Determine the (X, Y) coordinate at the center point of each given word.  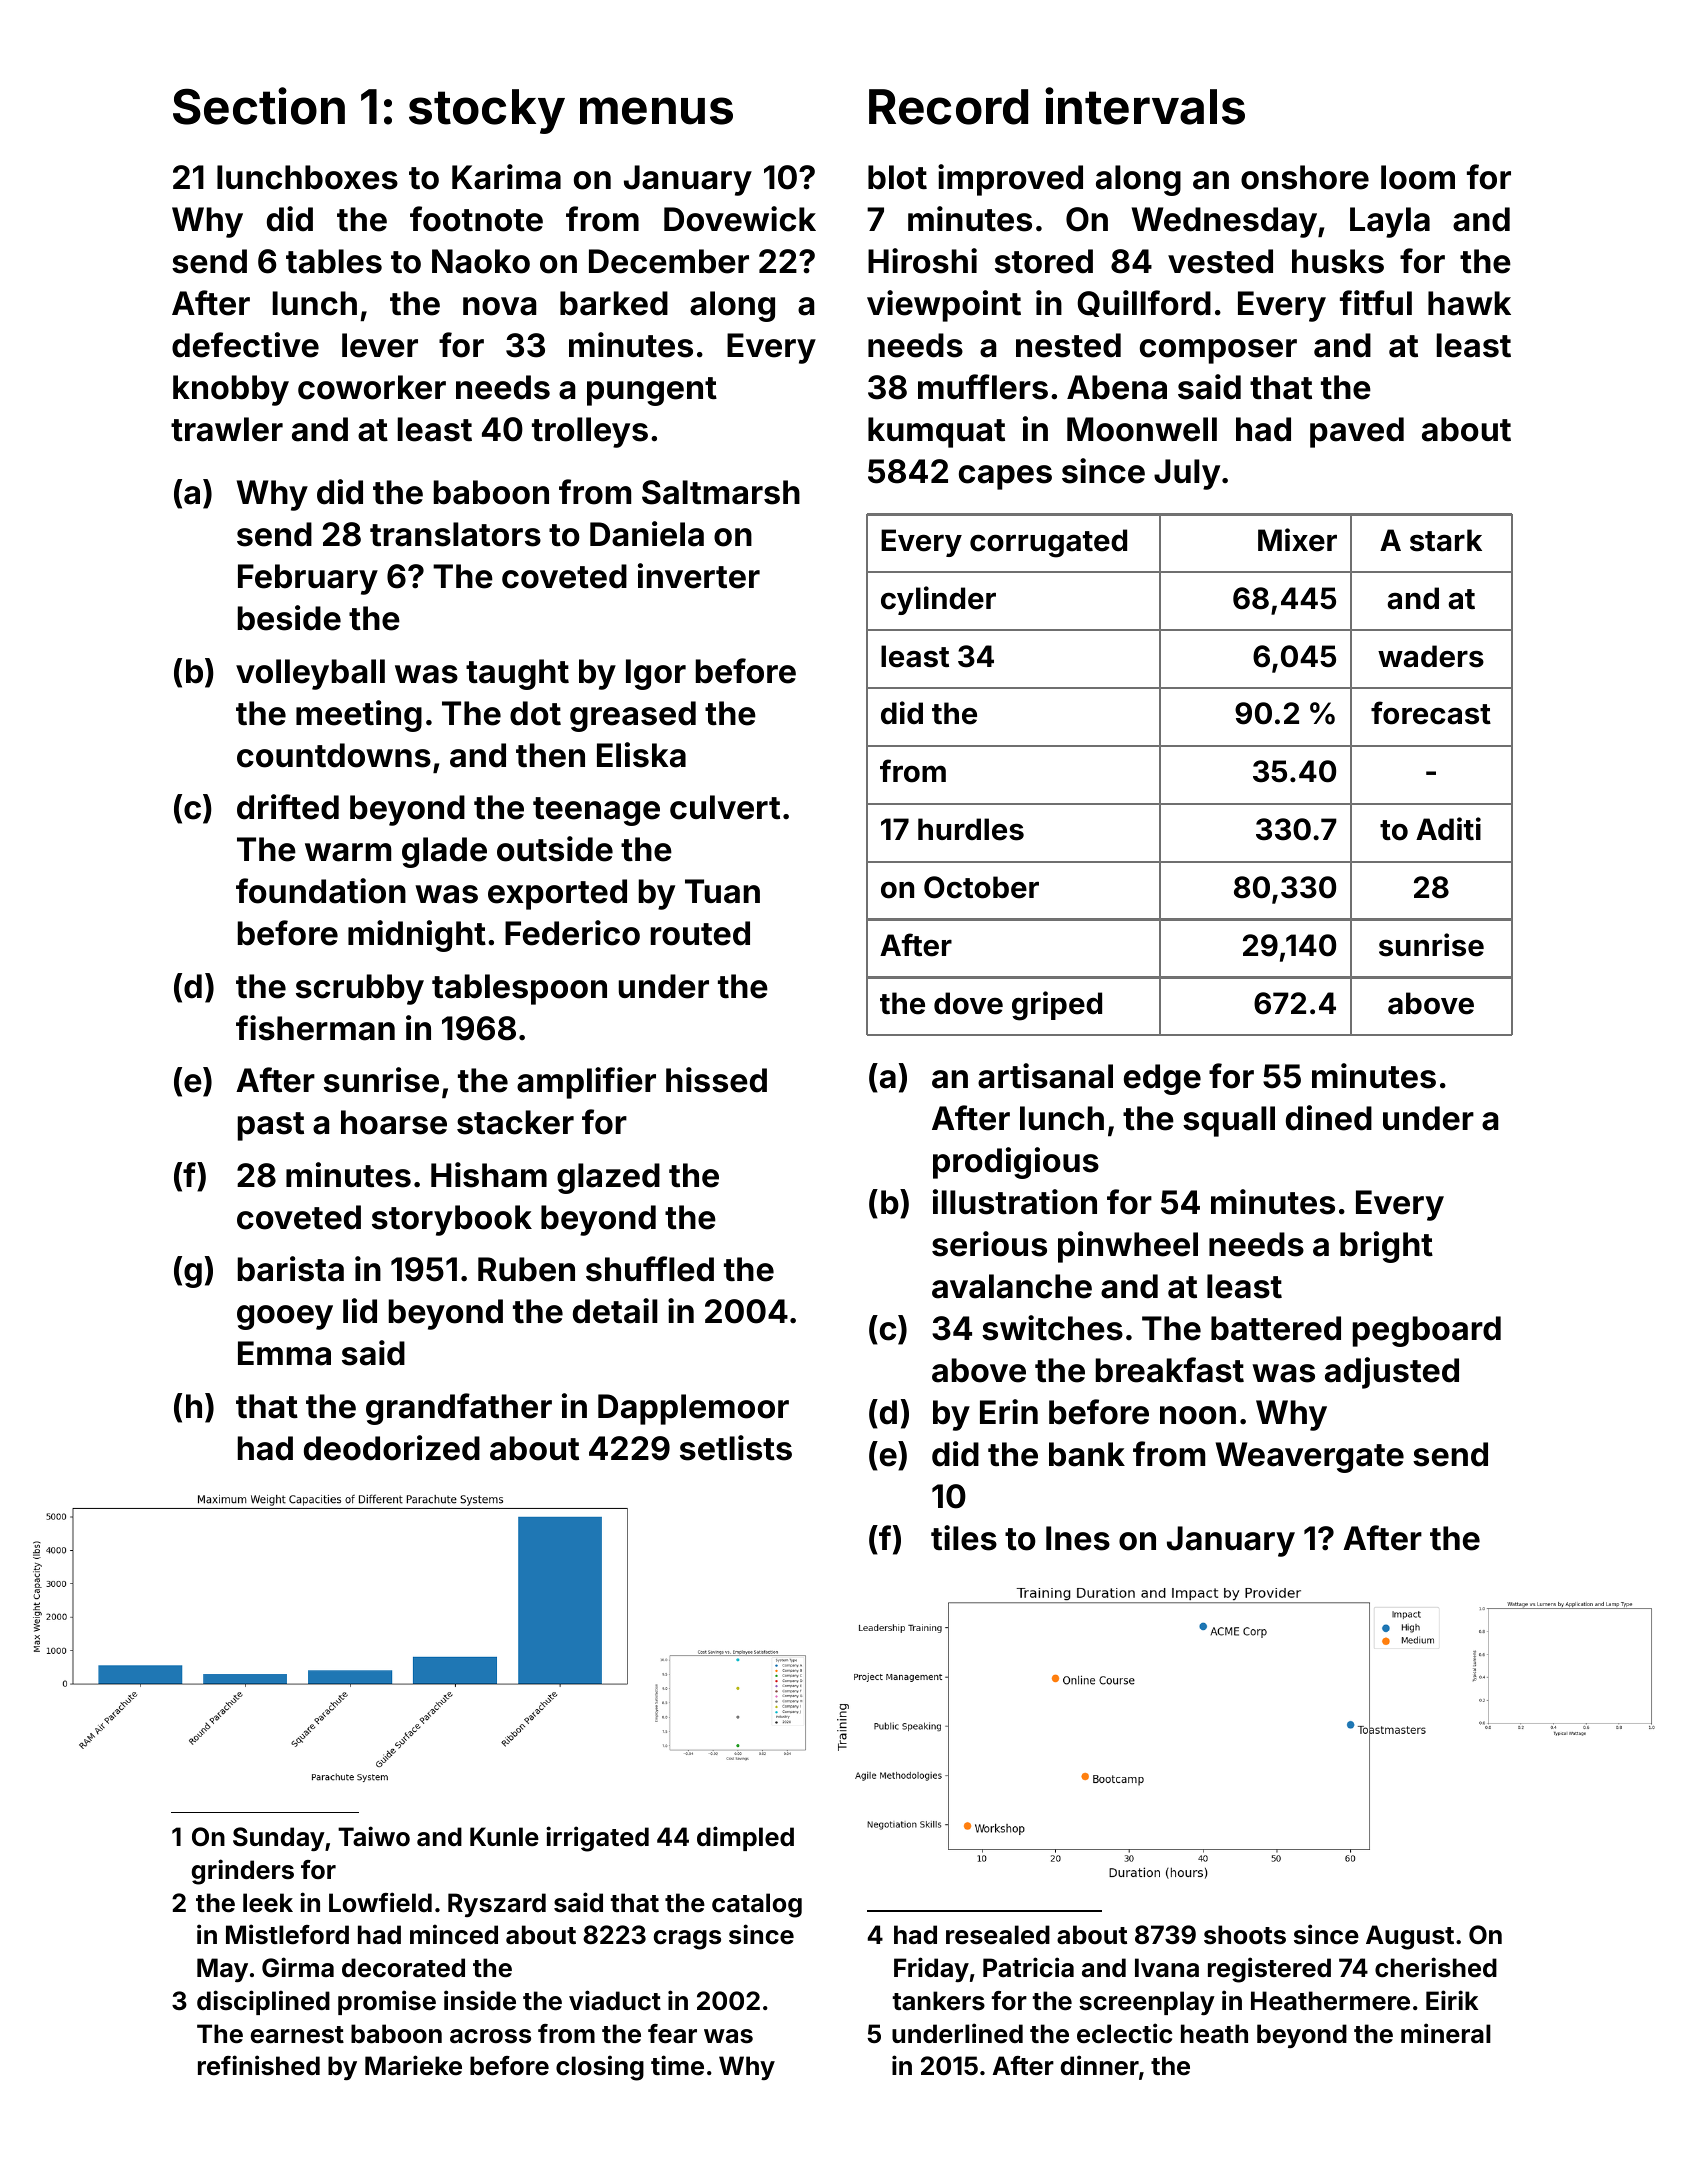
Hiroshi (922, 261)
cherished (1436, 1967)
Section (259, 106)
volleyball (310, 674)
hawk (1469, 303)
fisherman (315, 1028)
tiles (964, 1538)
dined (1329, 1118)
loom (1418, 177)
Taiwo (374, 1836)
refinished (259, 2065)
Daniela (647, 534)
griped (1057, 1006)
